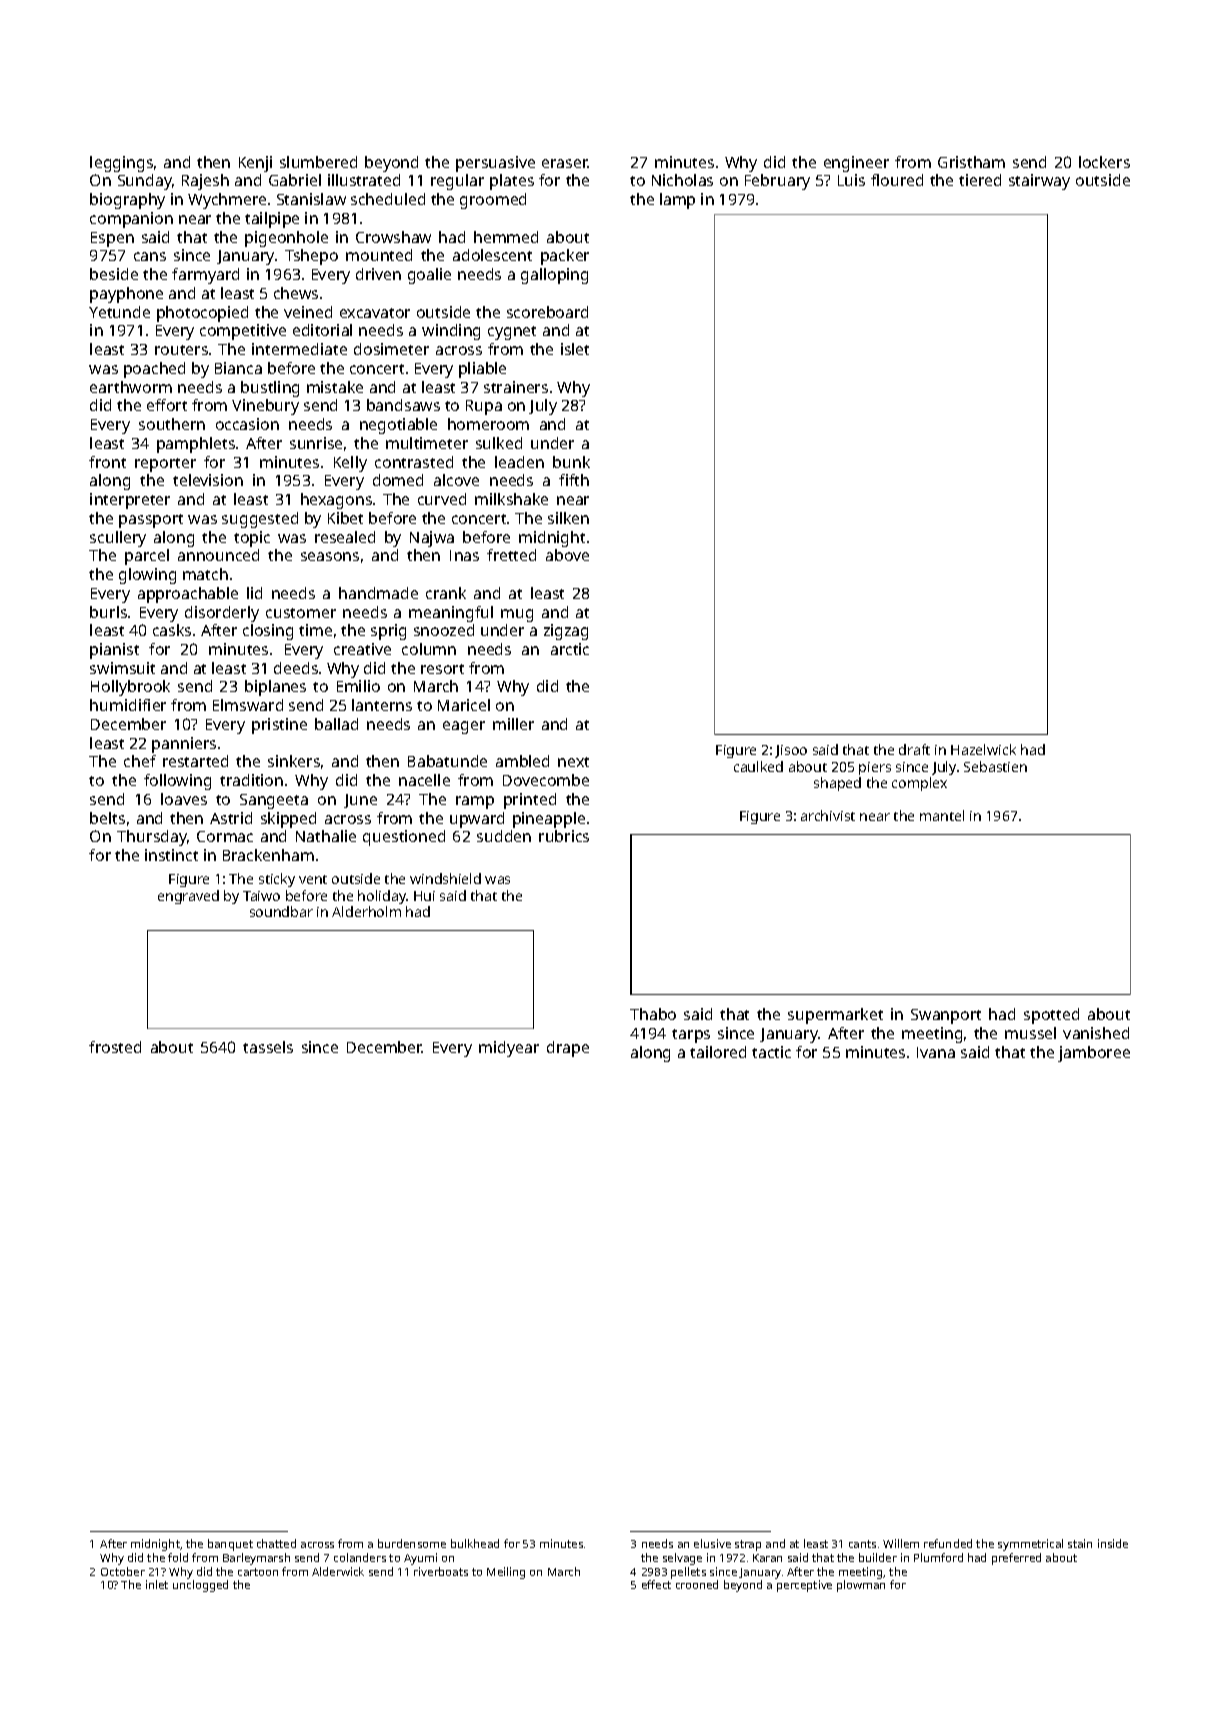 This document has height=1726, width=1221. Describe the element at coordinates (118, 539) in the document. I see `scullery` at that location.
